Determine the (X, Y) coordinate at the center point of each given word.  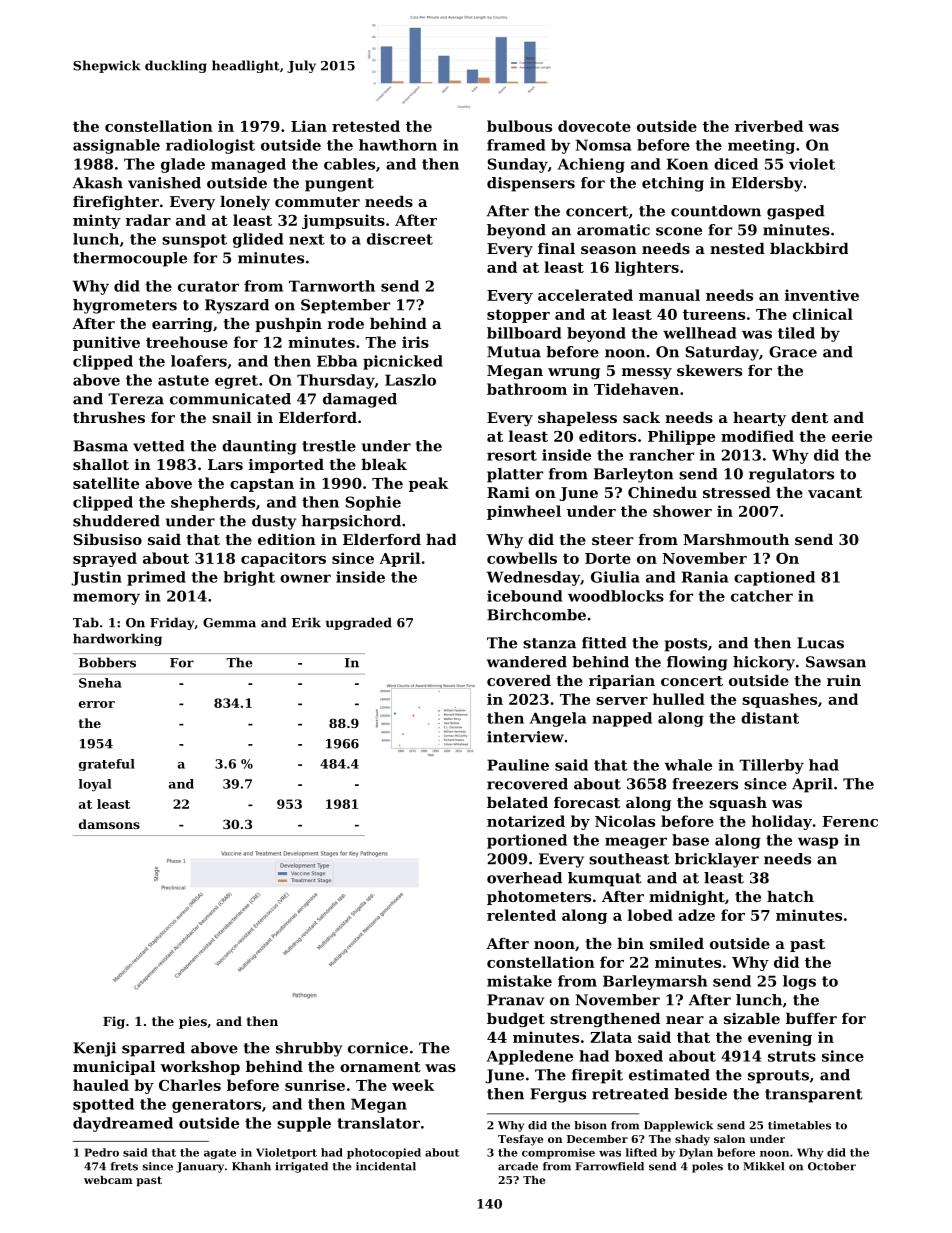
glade (183, 165)
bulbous (519, 126)
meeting (761, 146)
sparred (153, 1049)
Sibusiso (107, 539)
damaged (360, 400)
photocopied (384, 1153)
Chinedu (662, 492)
